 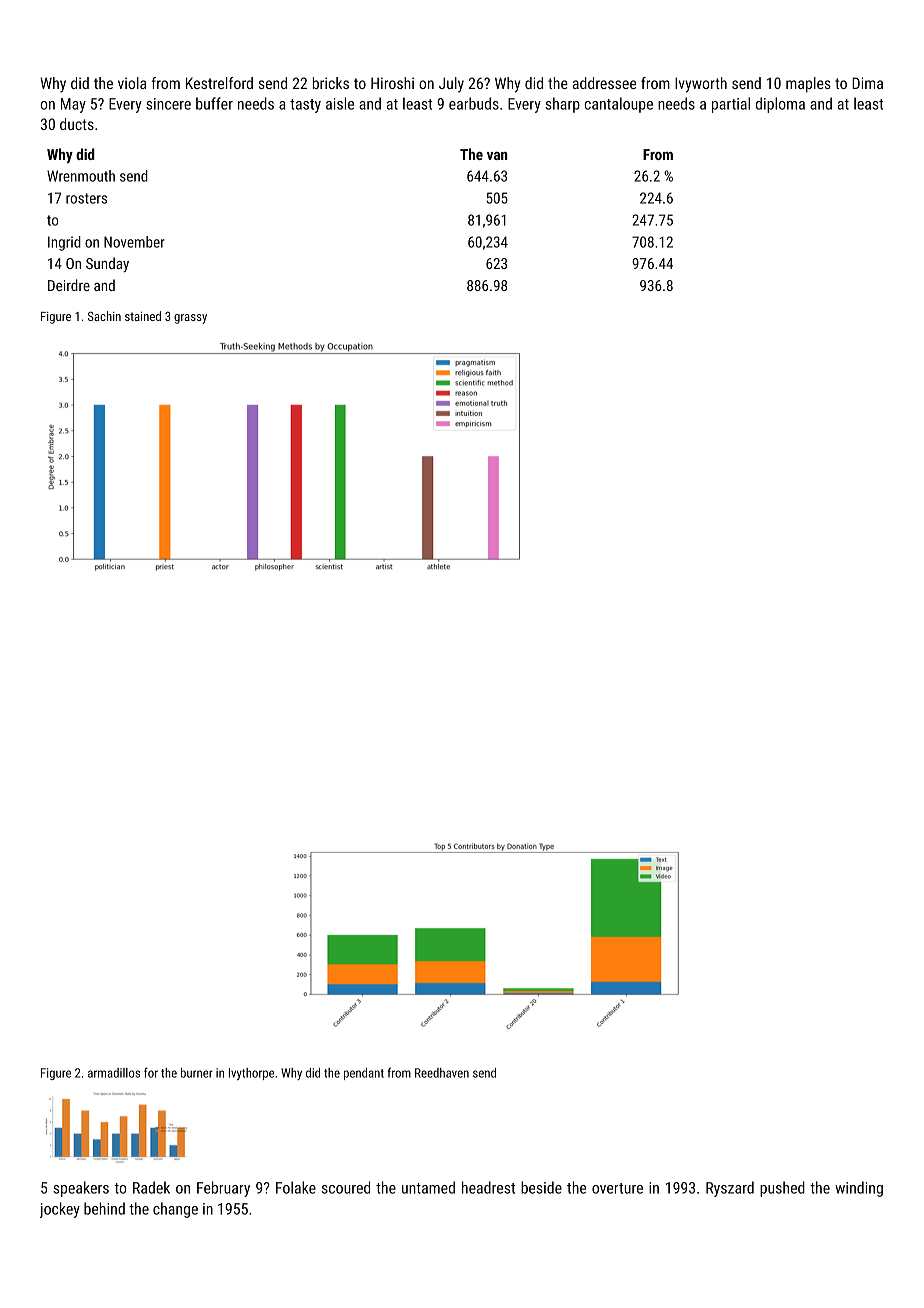 What do you see at coordinates (808, 84) in the screenshot?
I see `maples` at bounding box center [808, 84].
